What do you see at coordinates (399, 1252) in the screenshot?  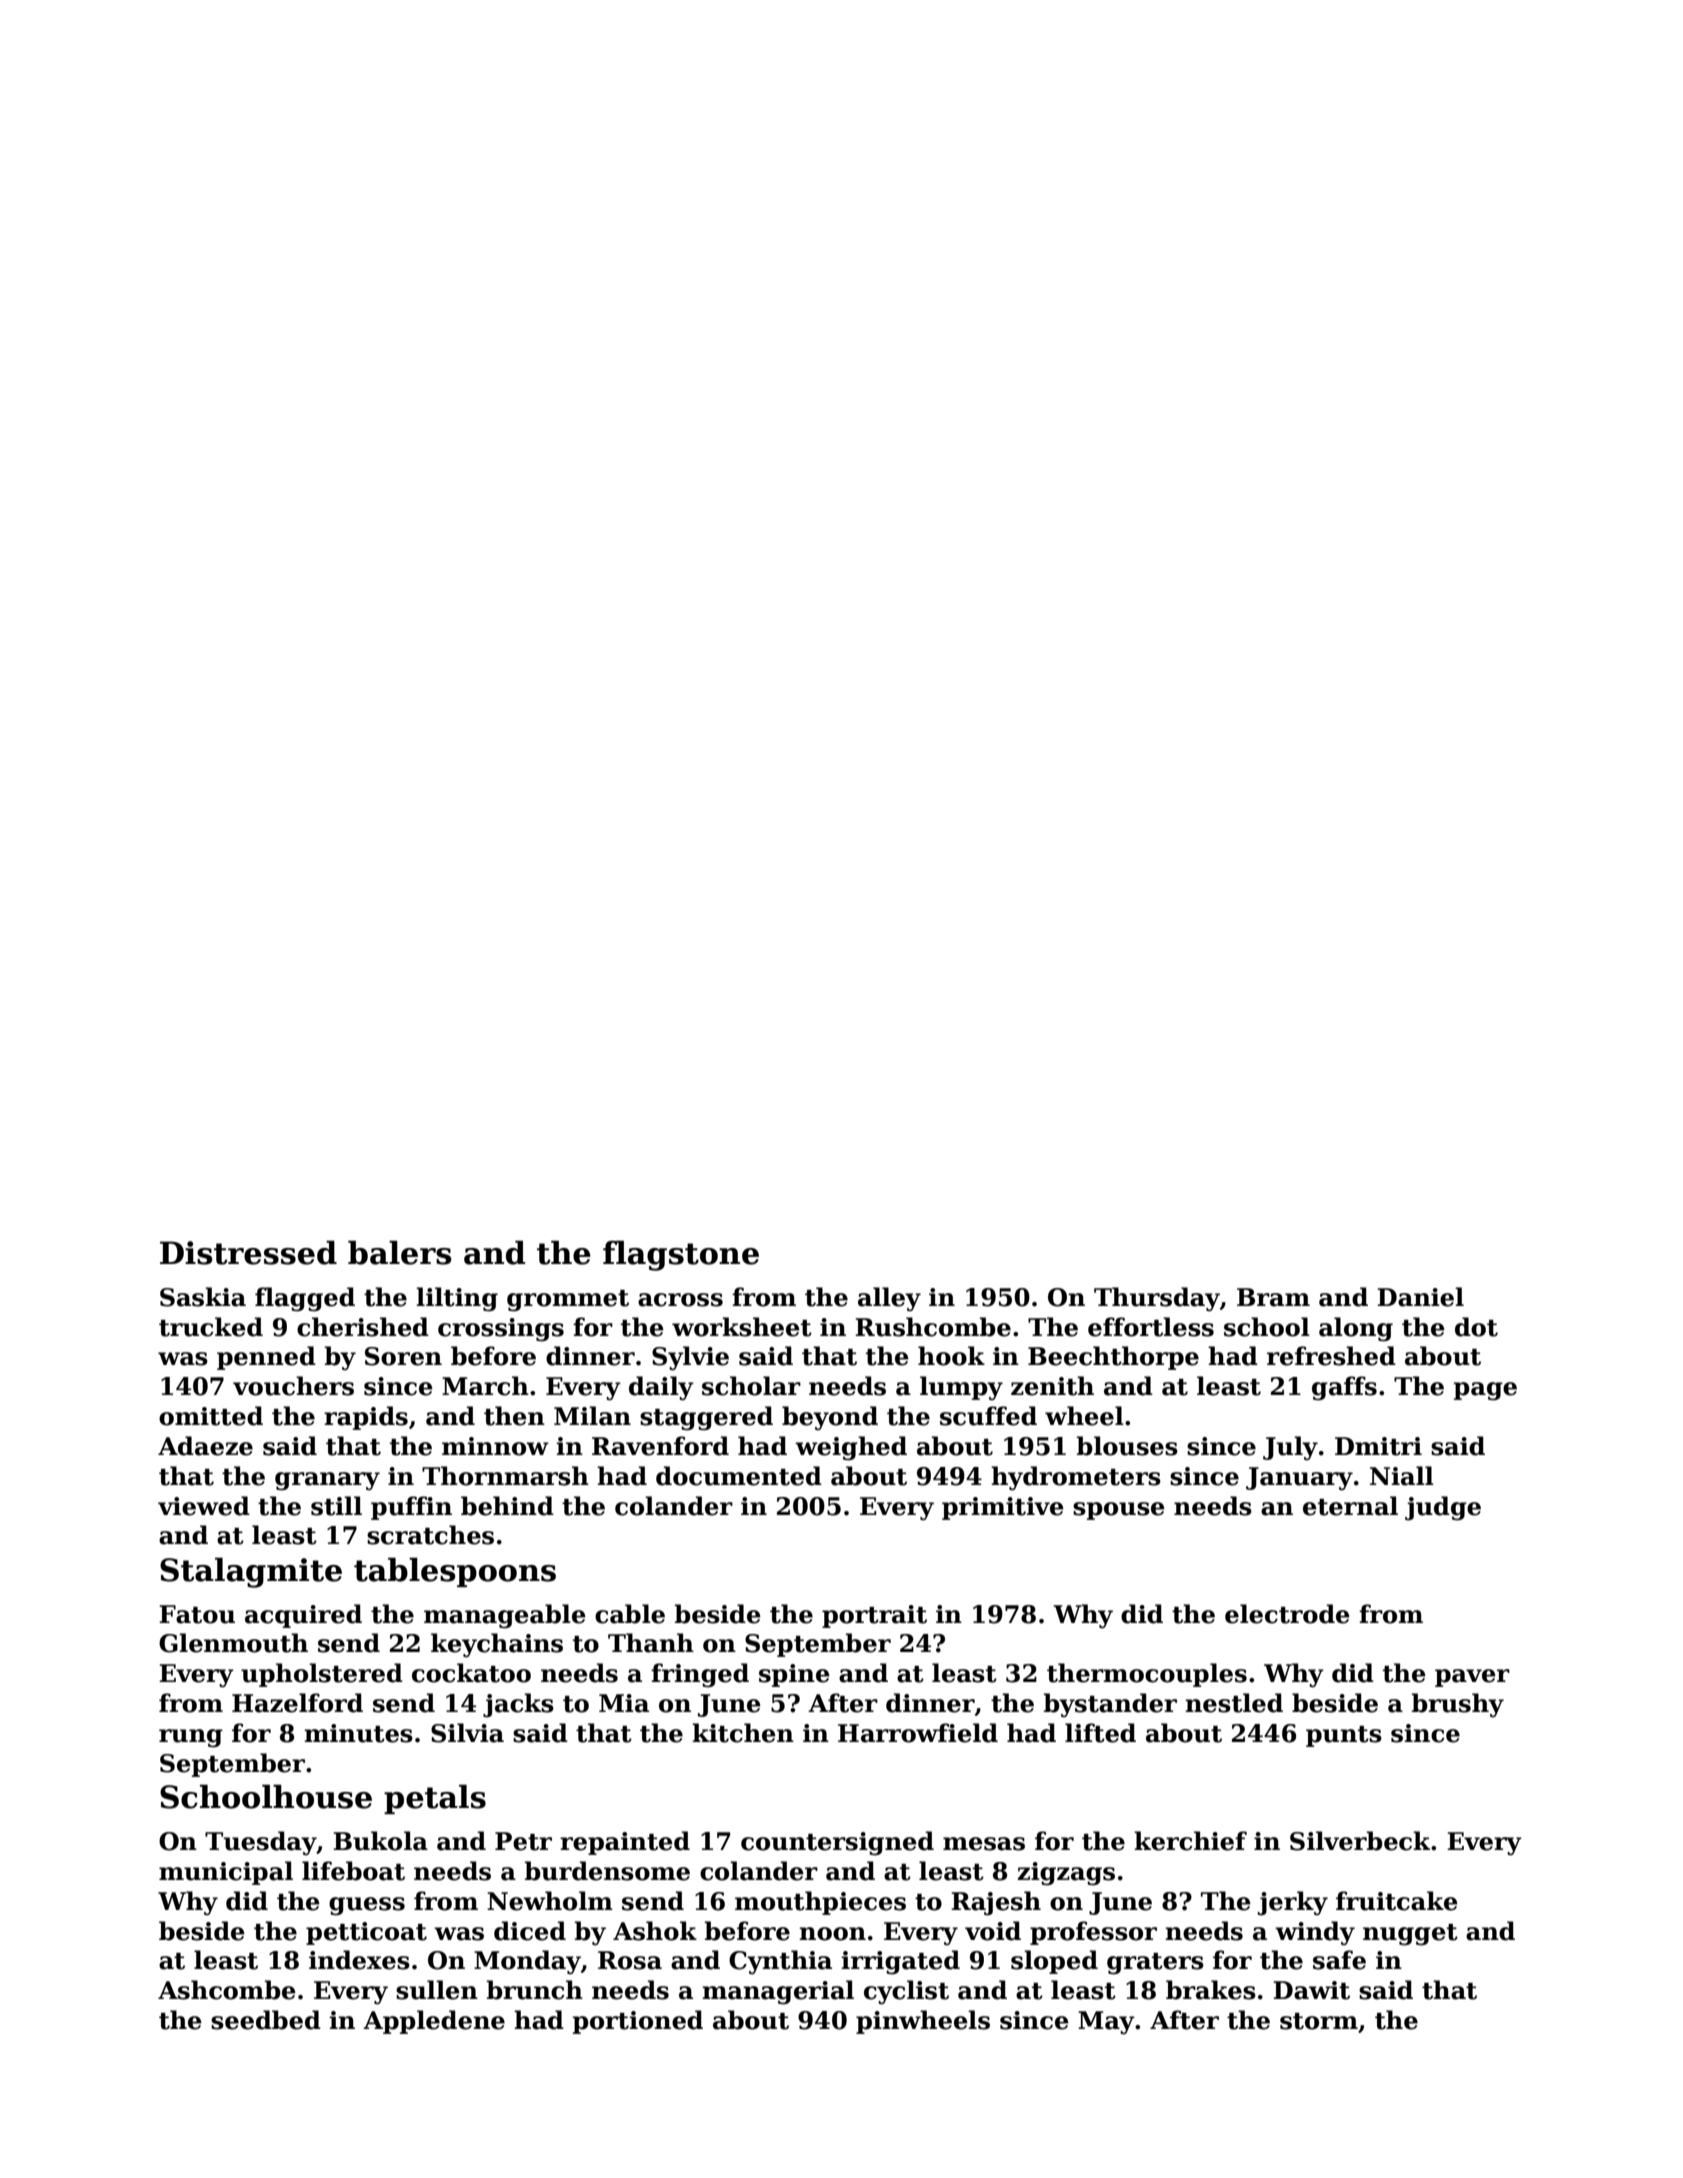 I see `balers` at bounding box center [399, 1252].
